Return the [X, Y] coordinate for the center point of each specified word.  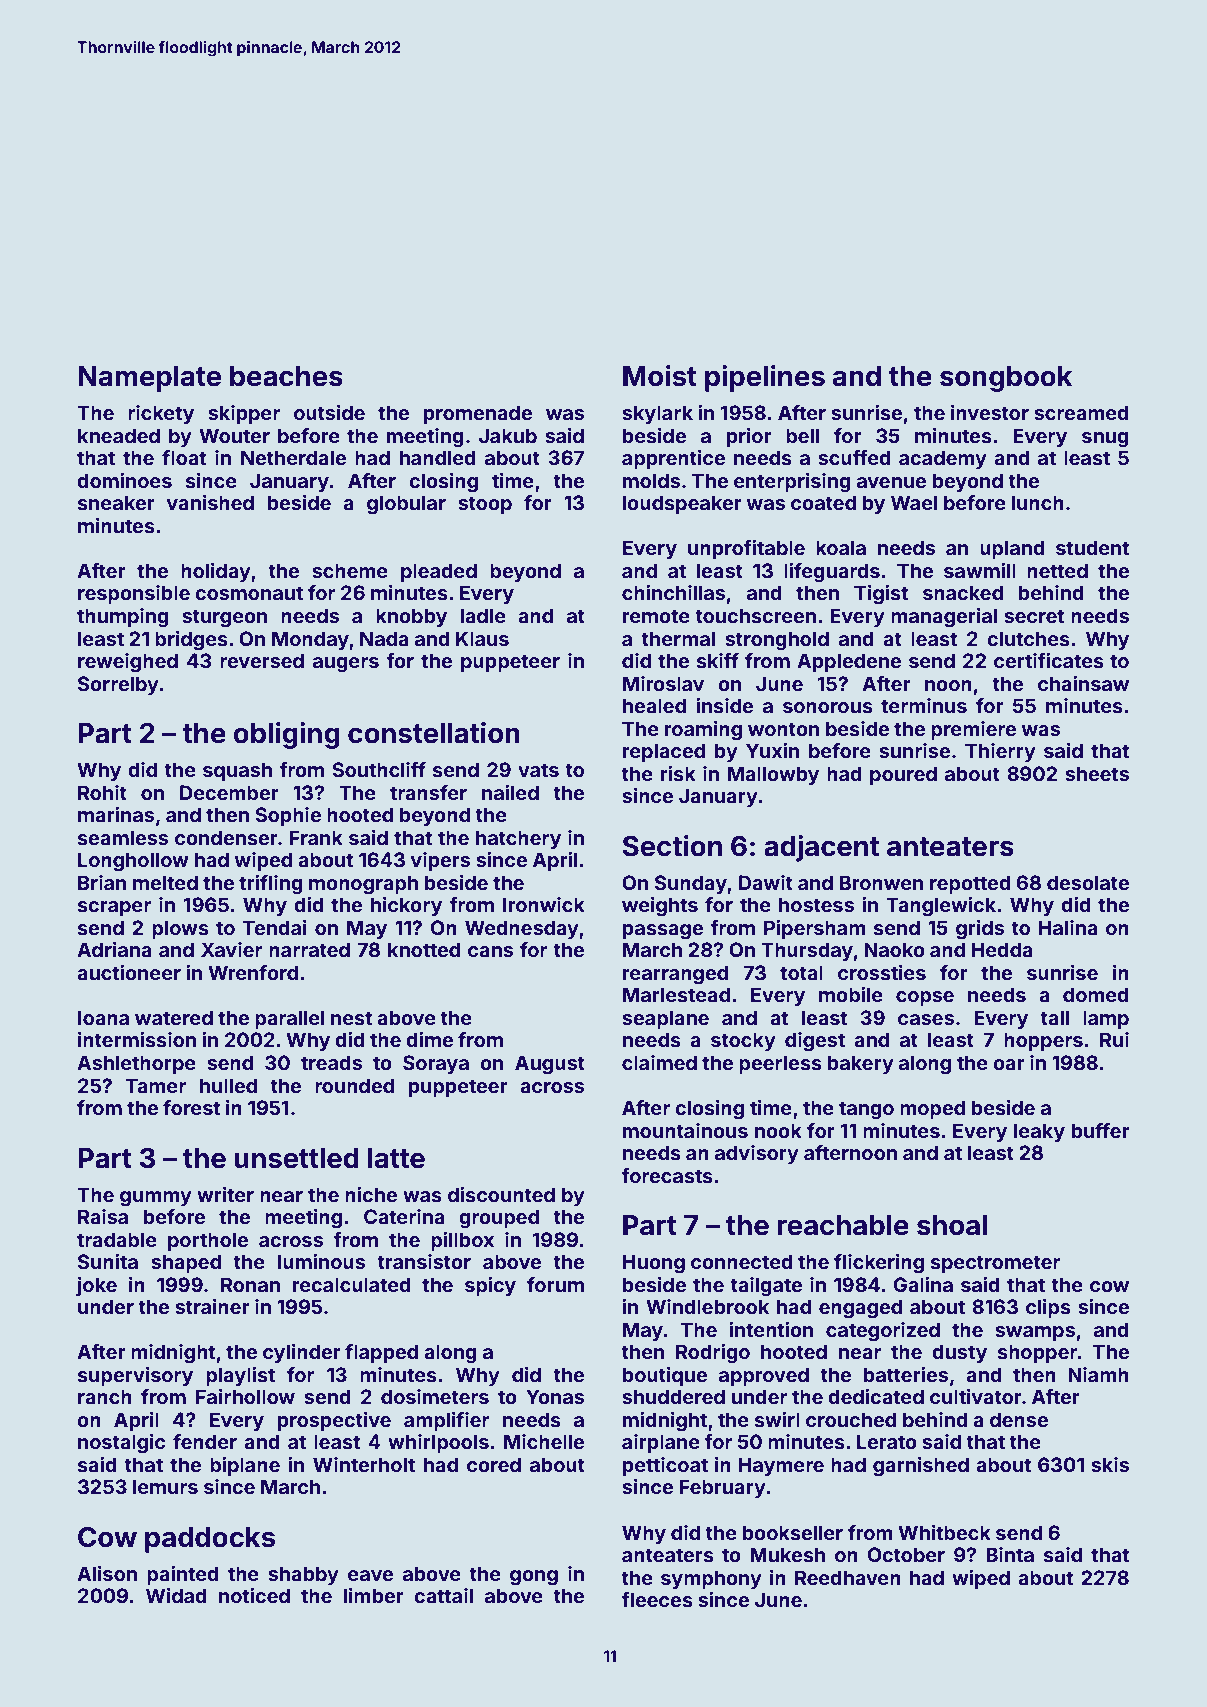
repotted [970, 884]
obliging [286, 735]
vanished [210, 502]
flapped [381, 1353]
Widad [176, 1595]
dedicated [876, 1396]
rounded [354, 1085]
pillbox [462, 1241]
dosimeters [435, 1396]
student [1092, 547]
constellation [434, 733]
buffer [1101, 1130]
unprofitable [746, 549]
